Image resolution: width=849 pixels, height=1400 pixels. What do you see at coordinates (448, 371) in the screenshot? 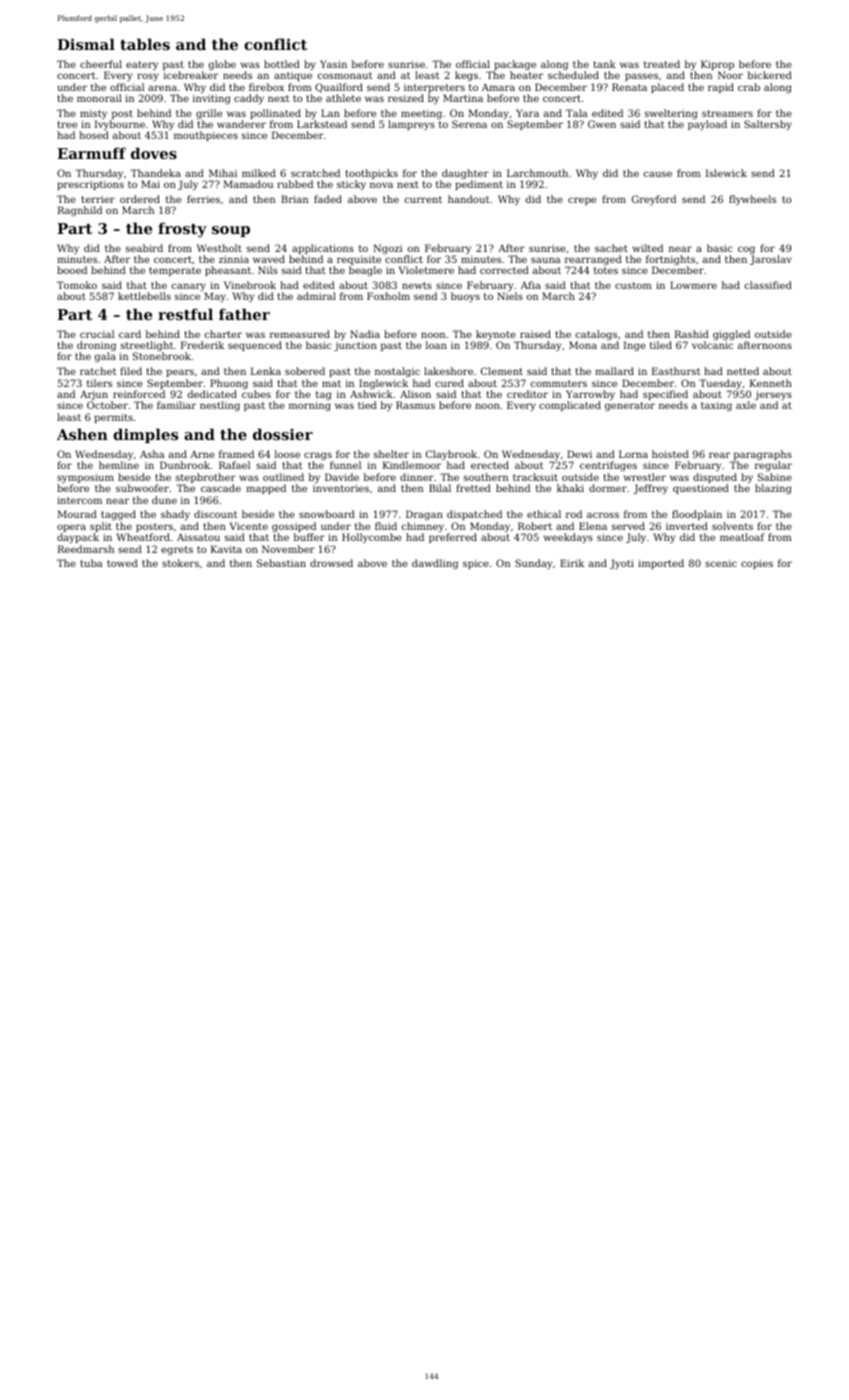
I see `lakeshore` at bounding box center [448, 371].
